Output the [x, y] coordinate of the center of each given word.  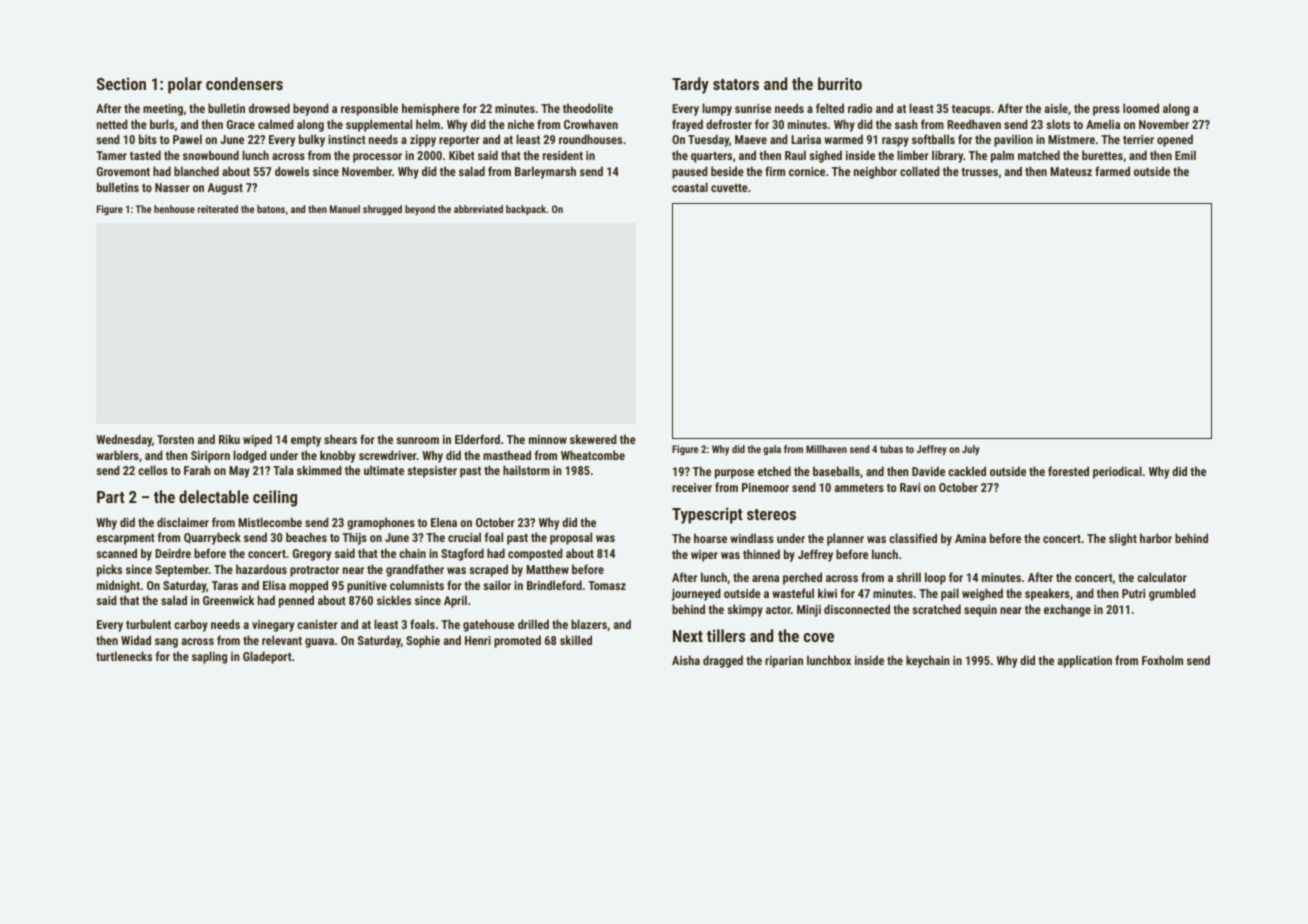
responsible [369, 109]
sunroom [417, 440]
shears [340, 439]
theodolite [588, 108]
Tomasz [607, 585]
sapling [209, 657]
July [971, 450]
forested [1068, 471]
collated [920, 171]
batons [271, 209]
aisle [1056, 108]
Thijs [354, 538]
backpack [526, 210]
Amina [970, 538]
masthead [507, 455]
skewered [593, 439]
